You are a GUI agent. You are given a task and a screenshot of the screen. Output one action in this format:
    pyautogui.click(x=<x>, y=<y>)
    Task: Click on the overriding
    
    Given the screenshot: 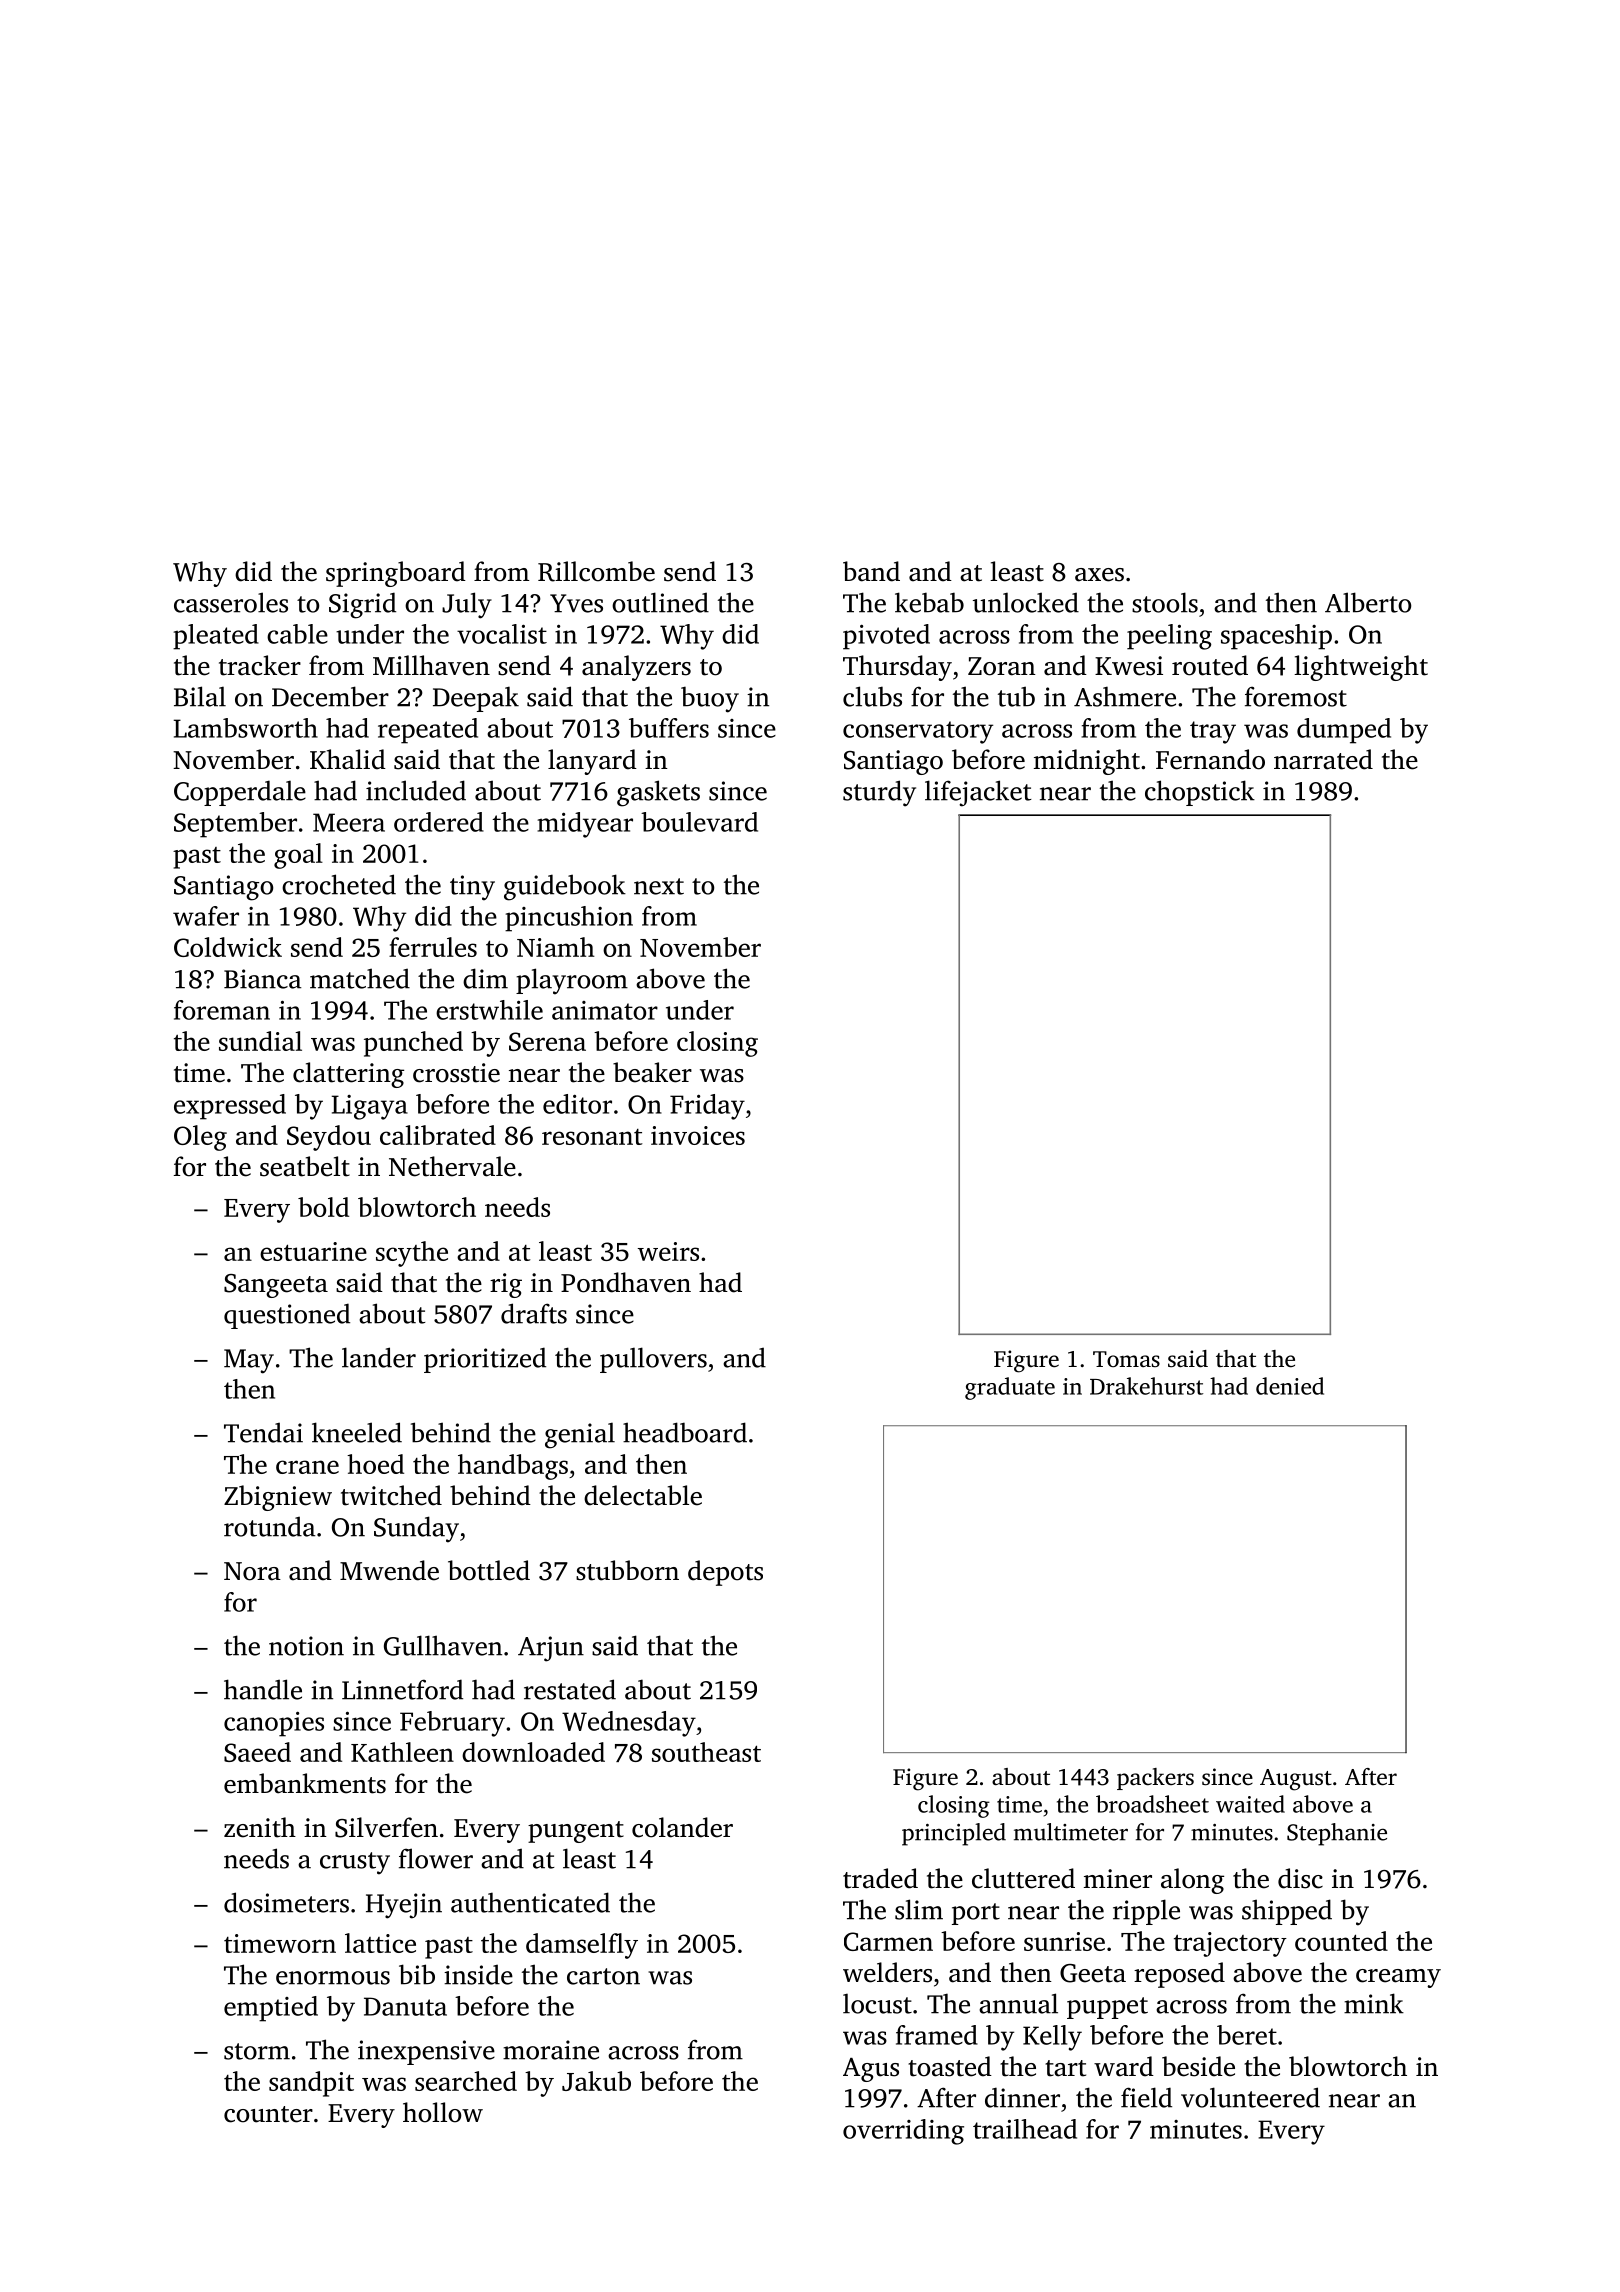 What is the action you would take?
    pyautogui.click(x=903, y=2132)
